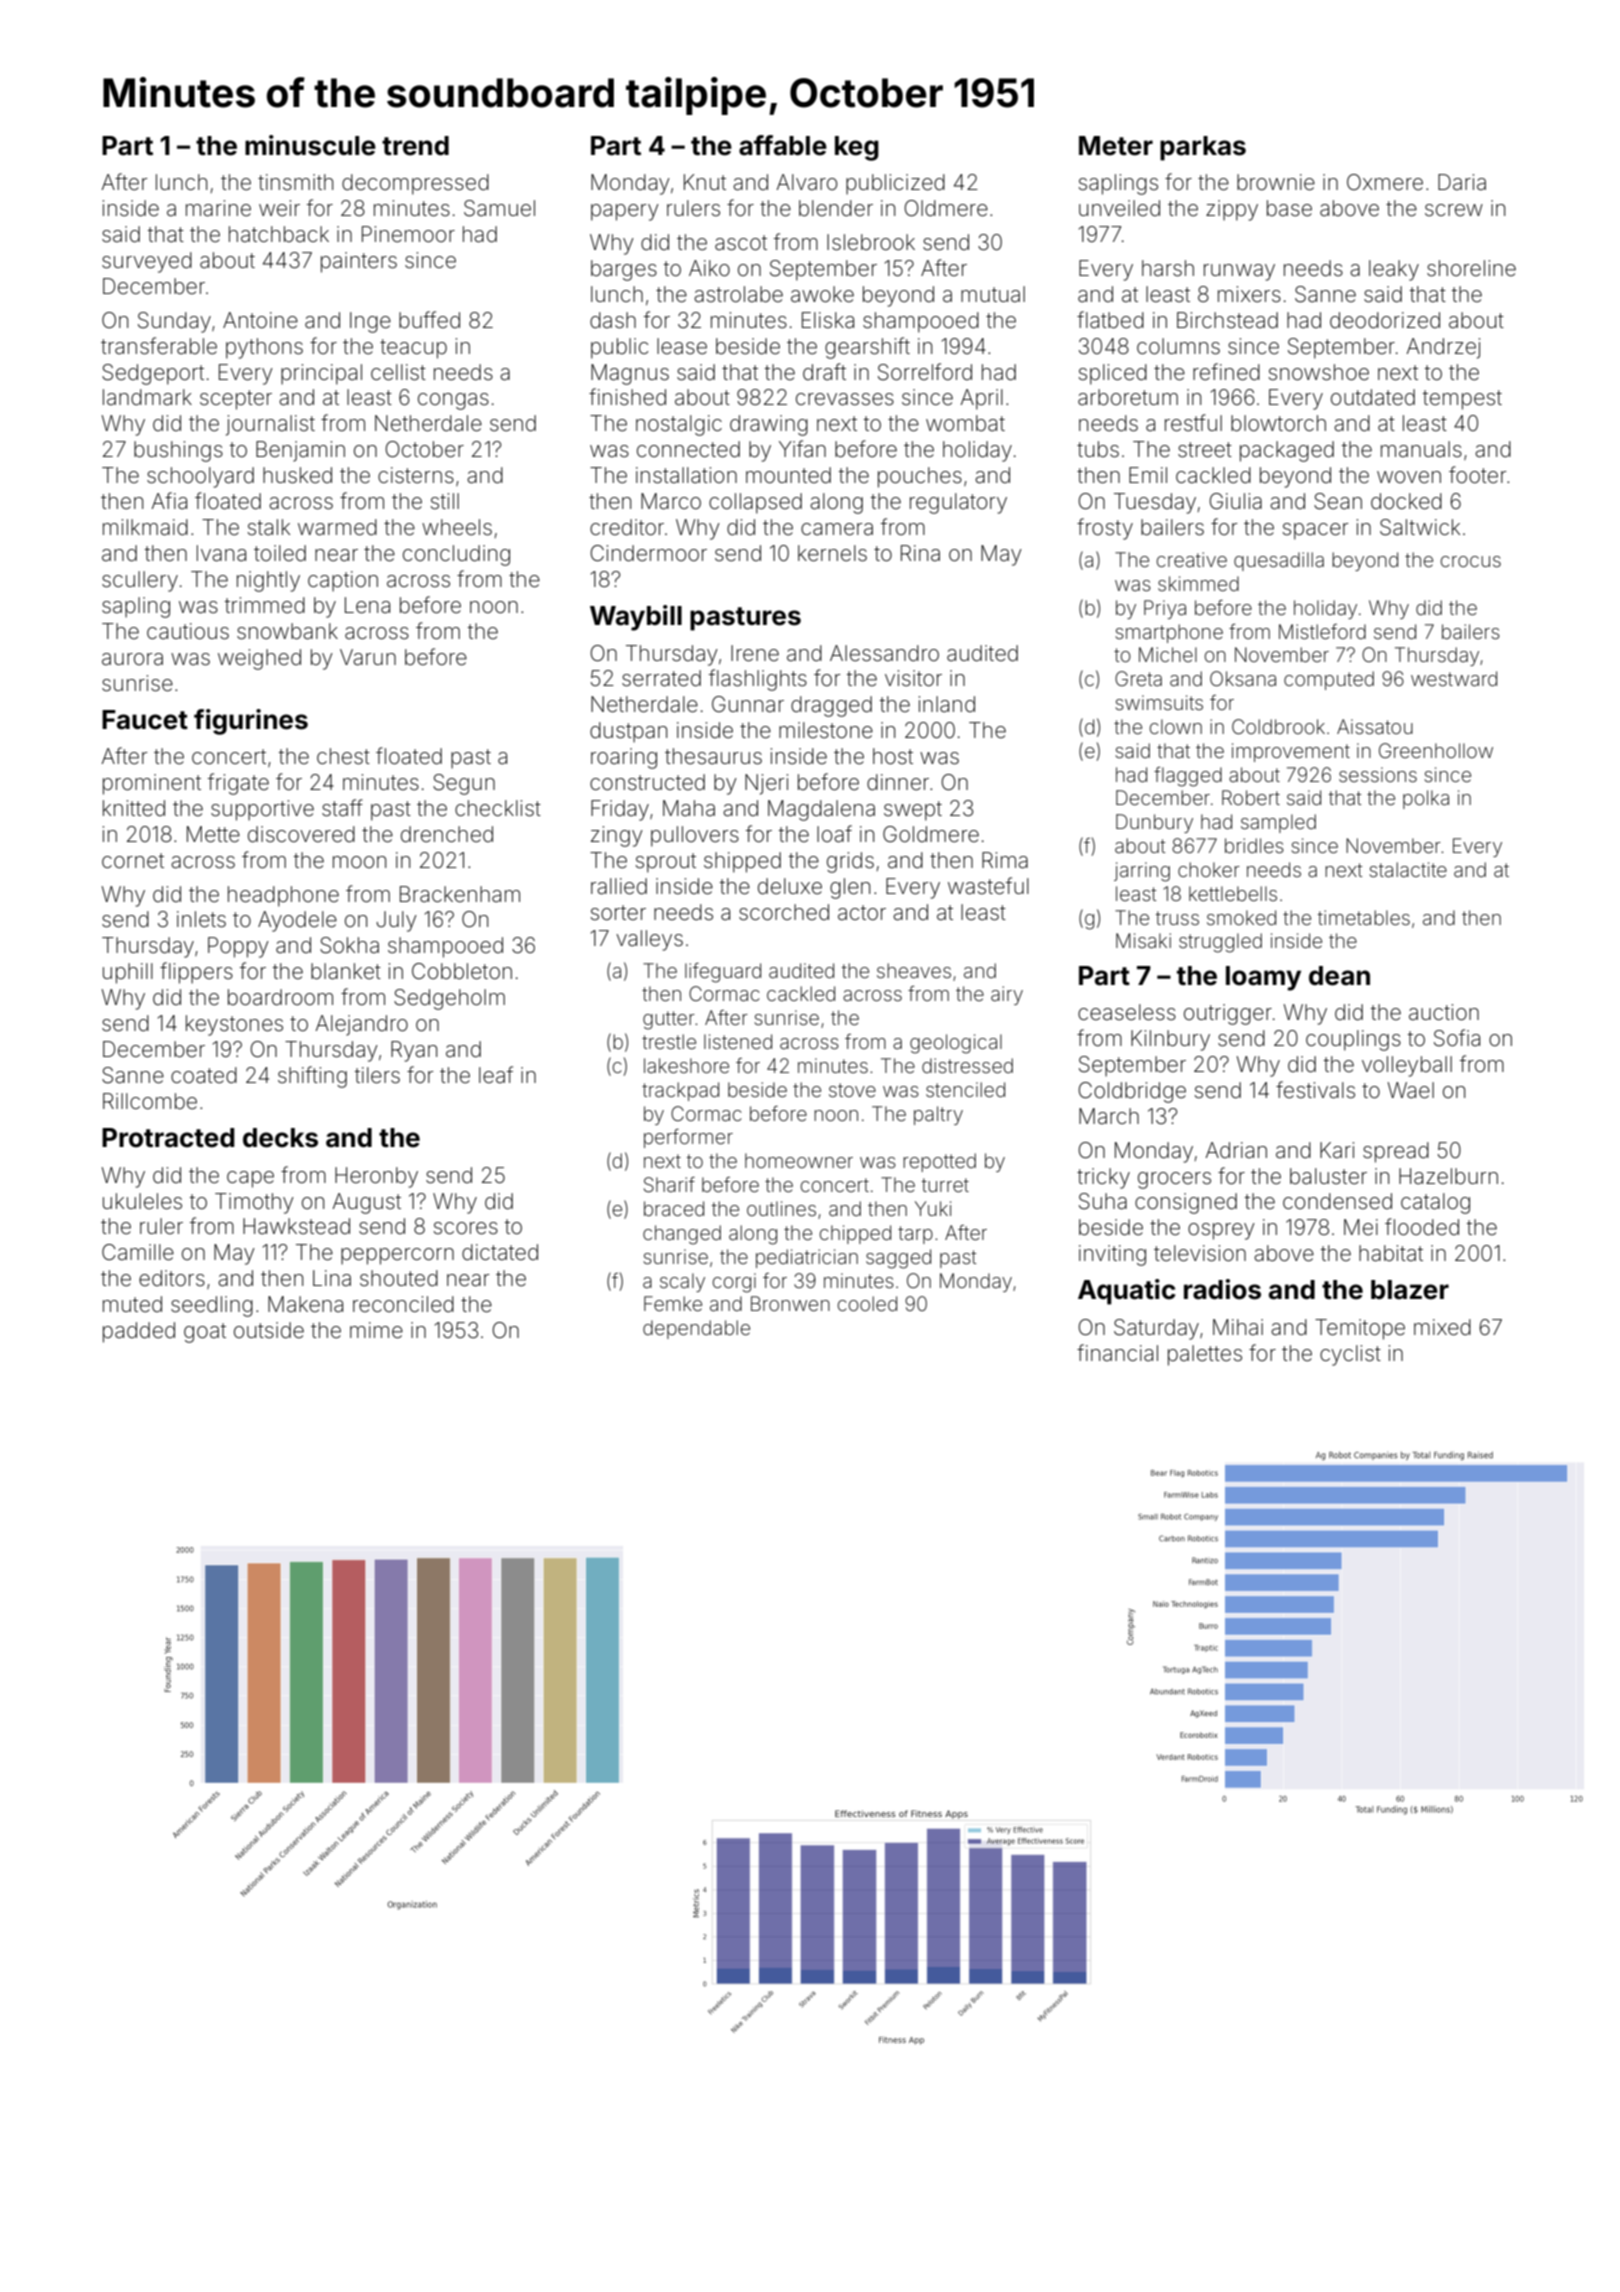 This screenshot has width=1620, height=2292. Describe the element at coordinates (956, 1044) in the screenshot. I see `geological` at that location.
